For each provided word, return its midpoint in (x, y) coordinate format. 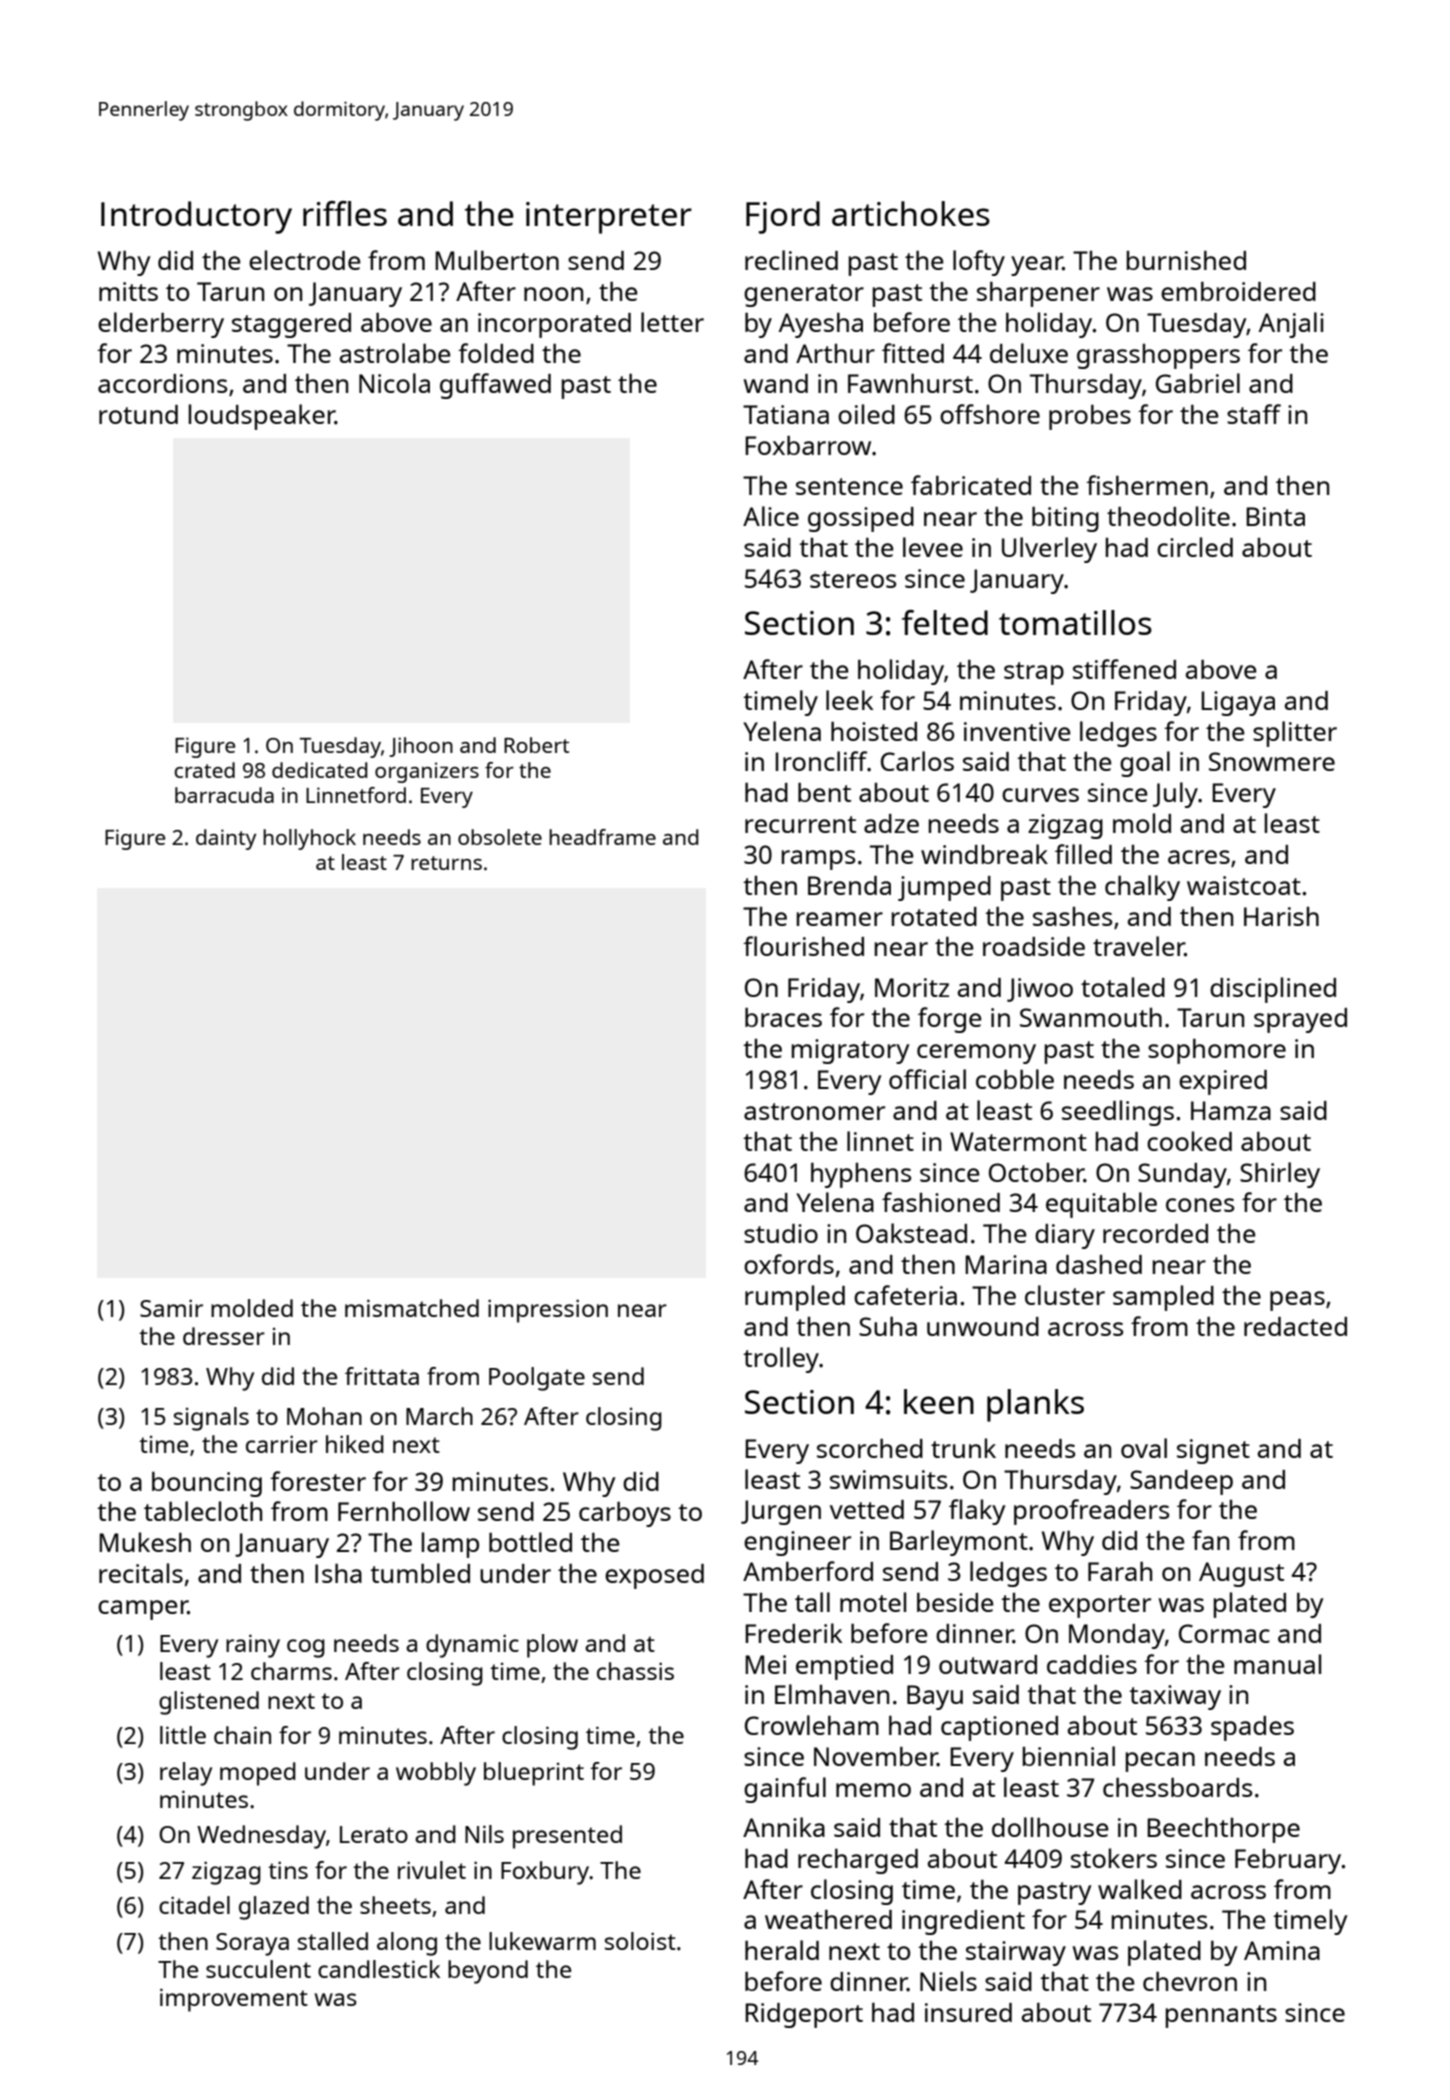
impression (548, 1311)
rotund (138, 414)
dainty (226, 839)
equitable (1101, 1205)
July (1175, 795)
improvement (234, 2000)
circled (1195, 547)
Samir (171, 1308)
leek (849, 700)
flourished (803, 946)
